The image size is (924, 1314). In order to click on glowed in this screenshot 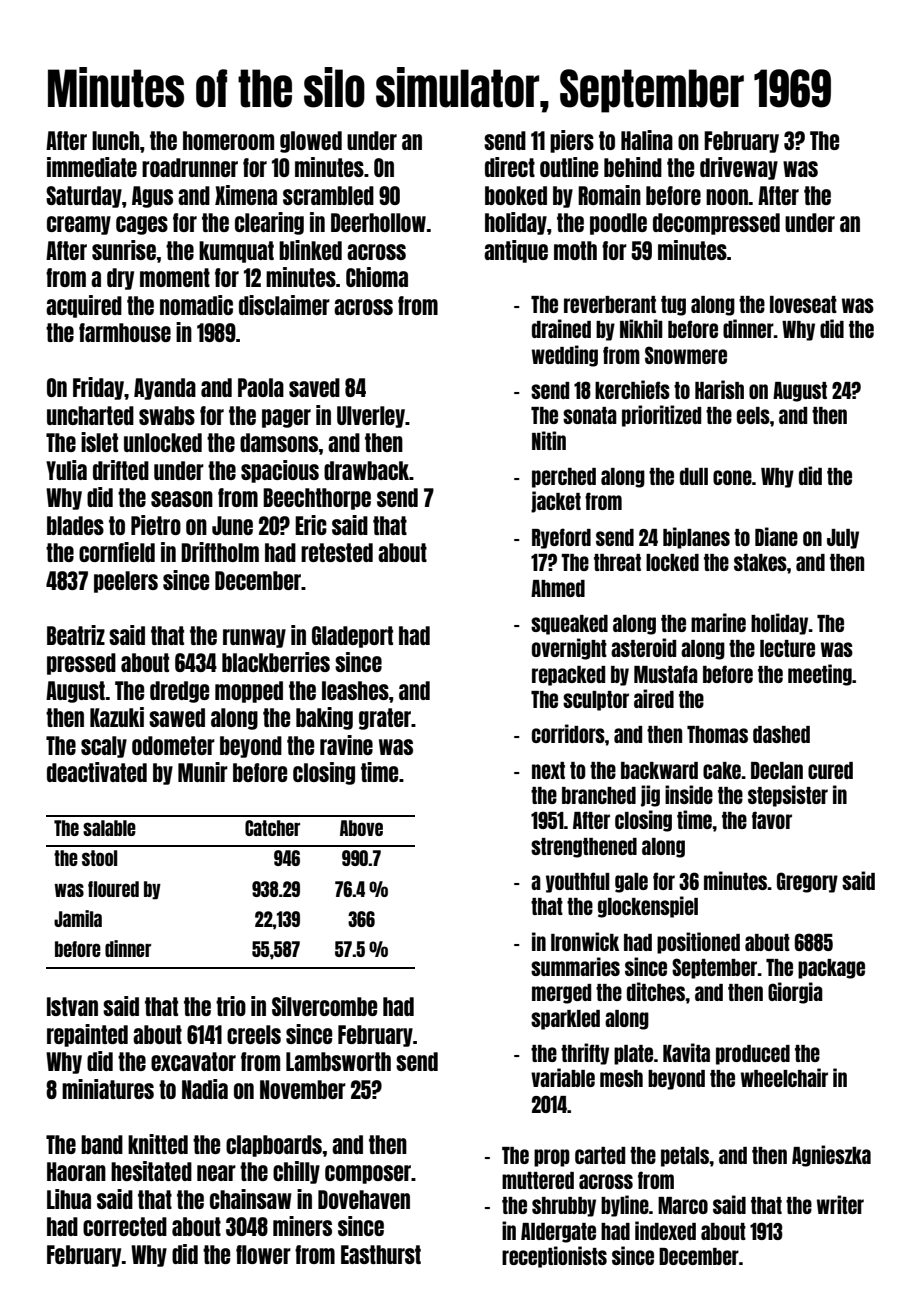, I will do `click(311, 142)`.
